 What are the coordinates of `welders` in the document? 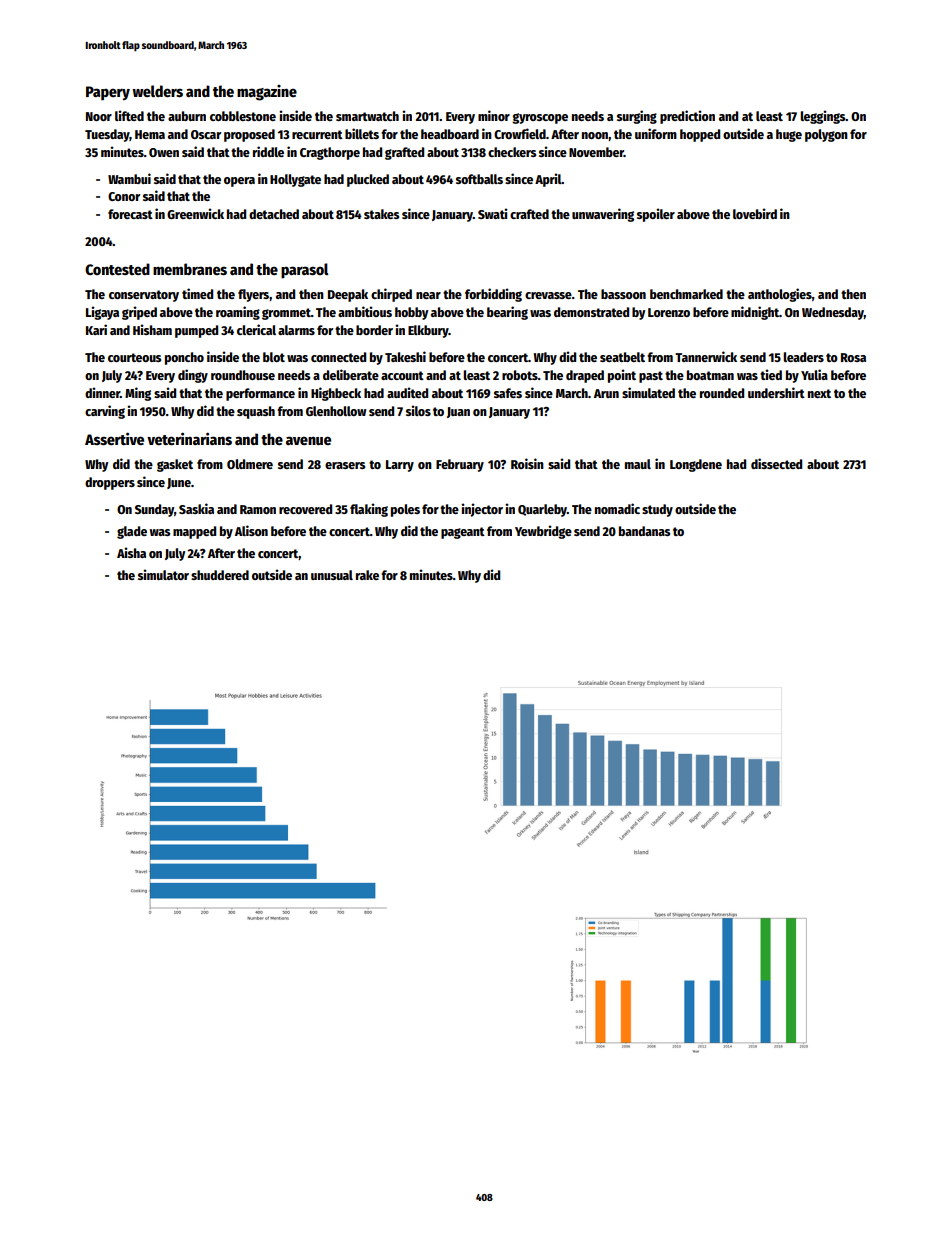 It's located at (157, 91).
